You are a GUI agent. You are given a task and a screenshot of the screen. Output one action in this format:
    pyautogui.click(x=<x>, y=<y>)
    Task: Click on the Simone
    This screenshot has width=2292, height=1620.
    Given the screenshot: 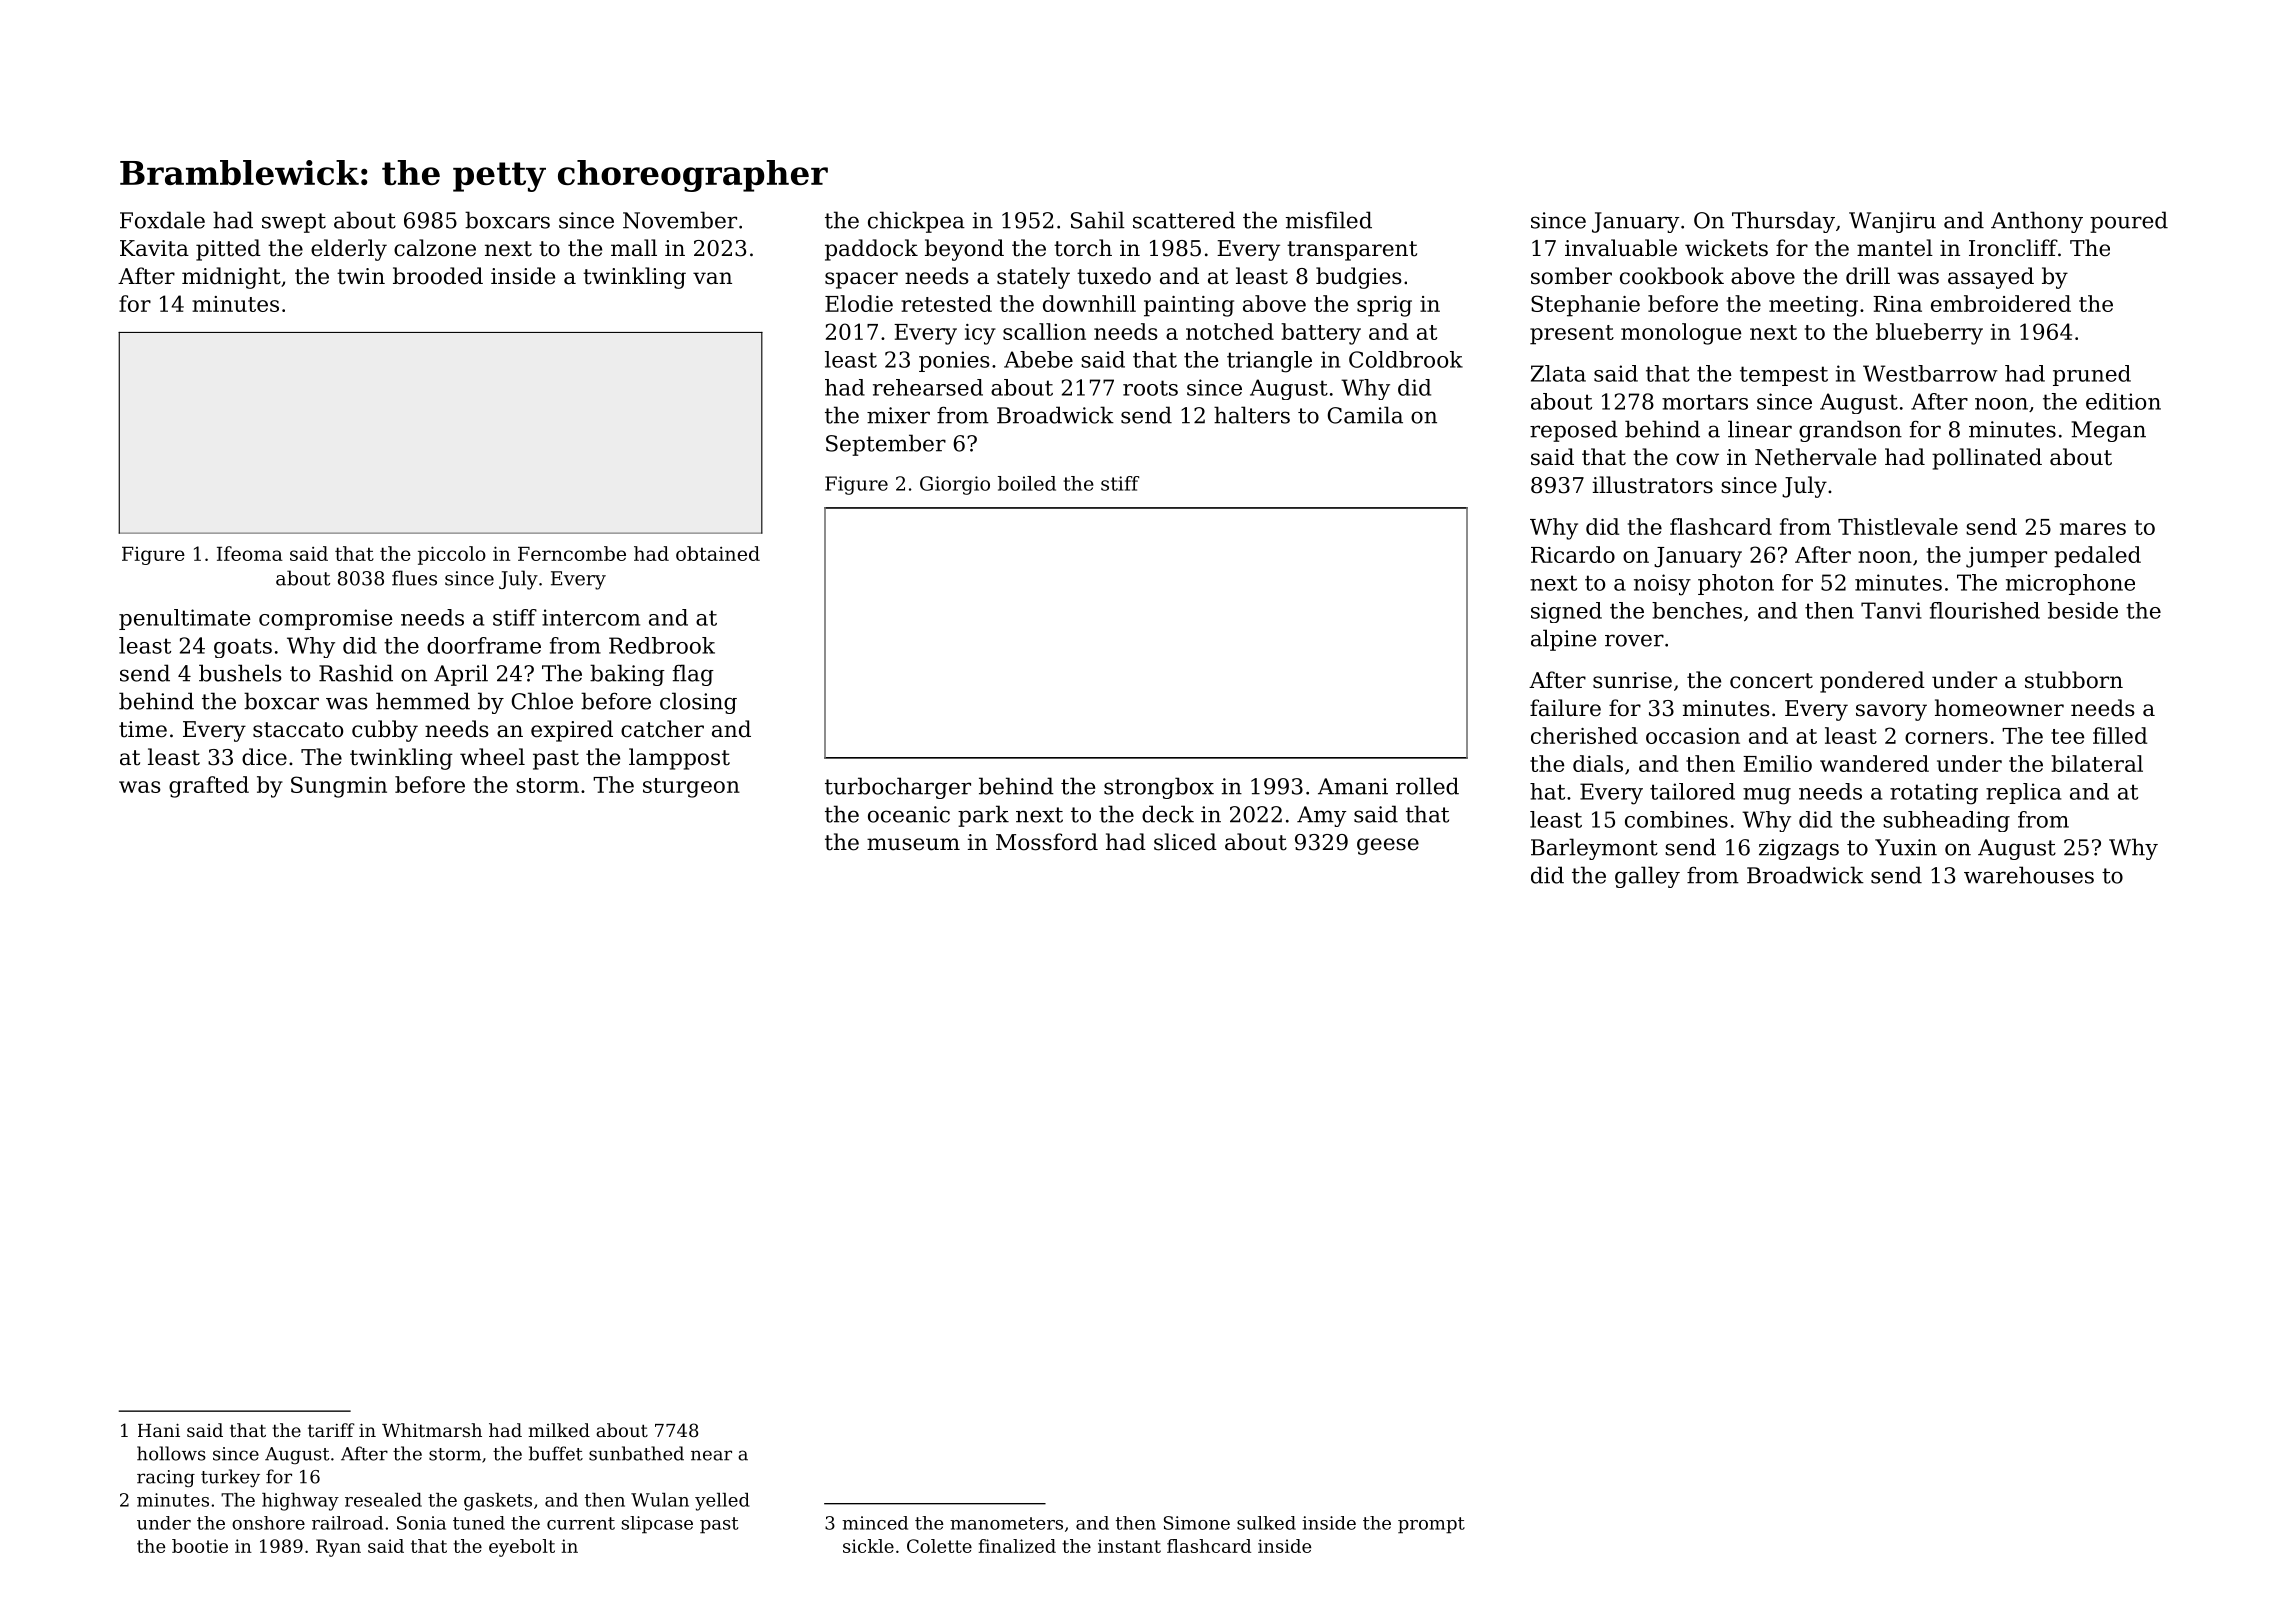 What is the action you would take?
    pyautogui.click(x=1197, y=1523)
